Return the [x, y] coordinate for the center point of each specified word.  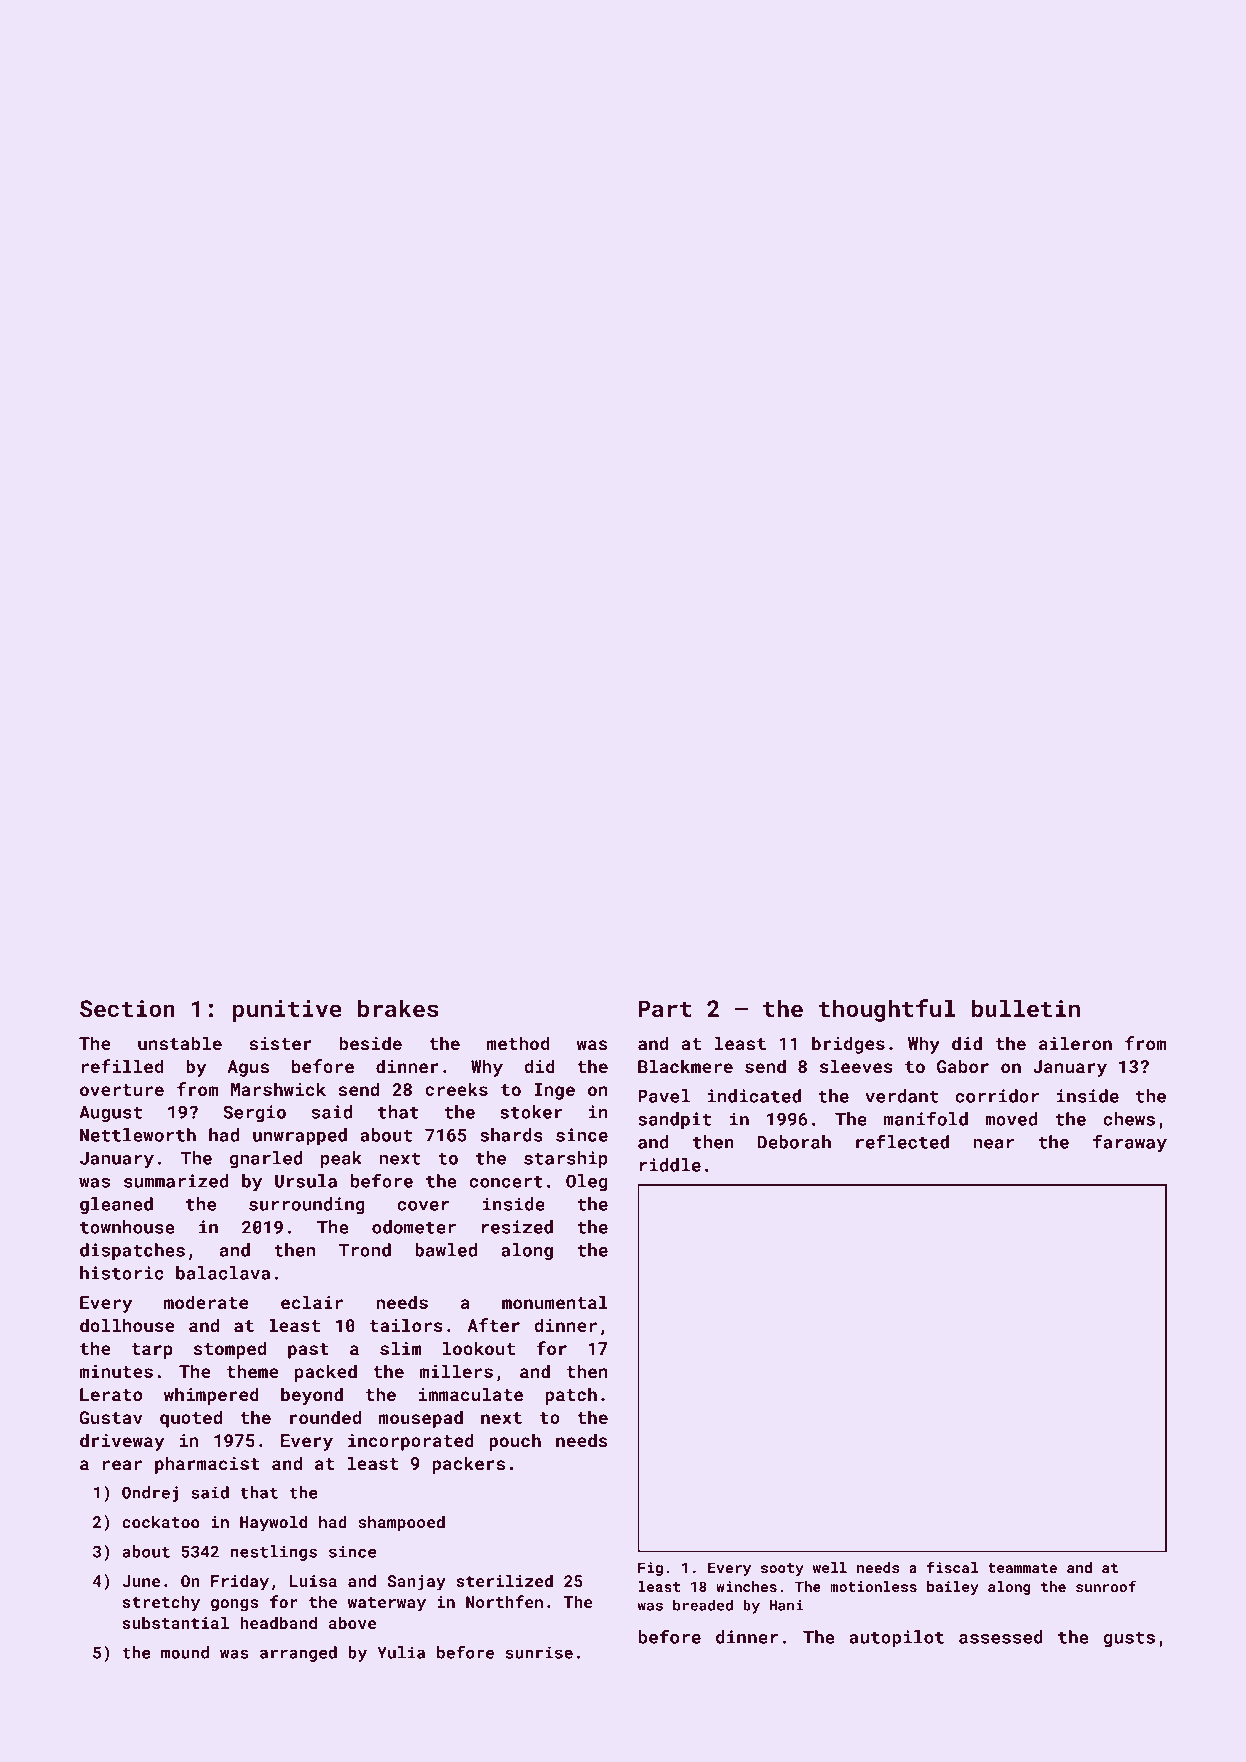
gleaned [116, 1205]
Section [127, 1008]
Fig [650, 1569]
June [141, 1581]
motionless [873, 1586]
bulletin [1026, 1008]
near [993, 1144]
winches [746, 1586]
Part [665, 1008]
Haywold [273, 1523]
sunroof [1106, 1586]
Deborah [794, 1142]
